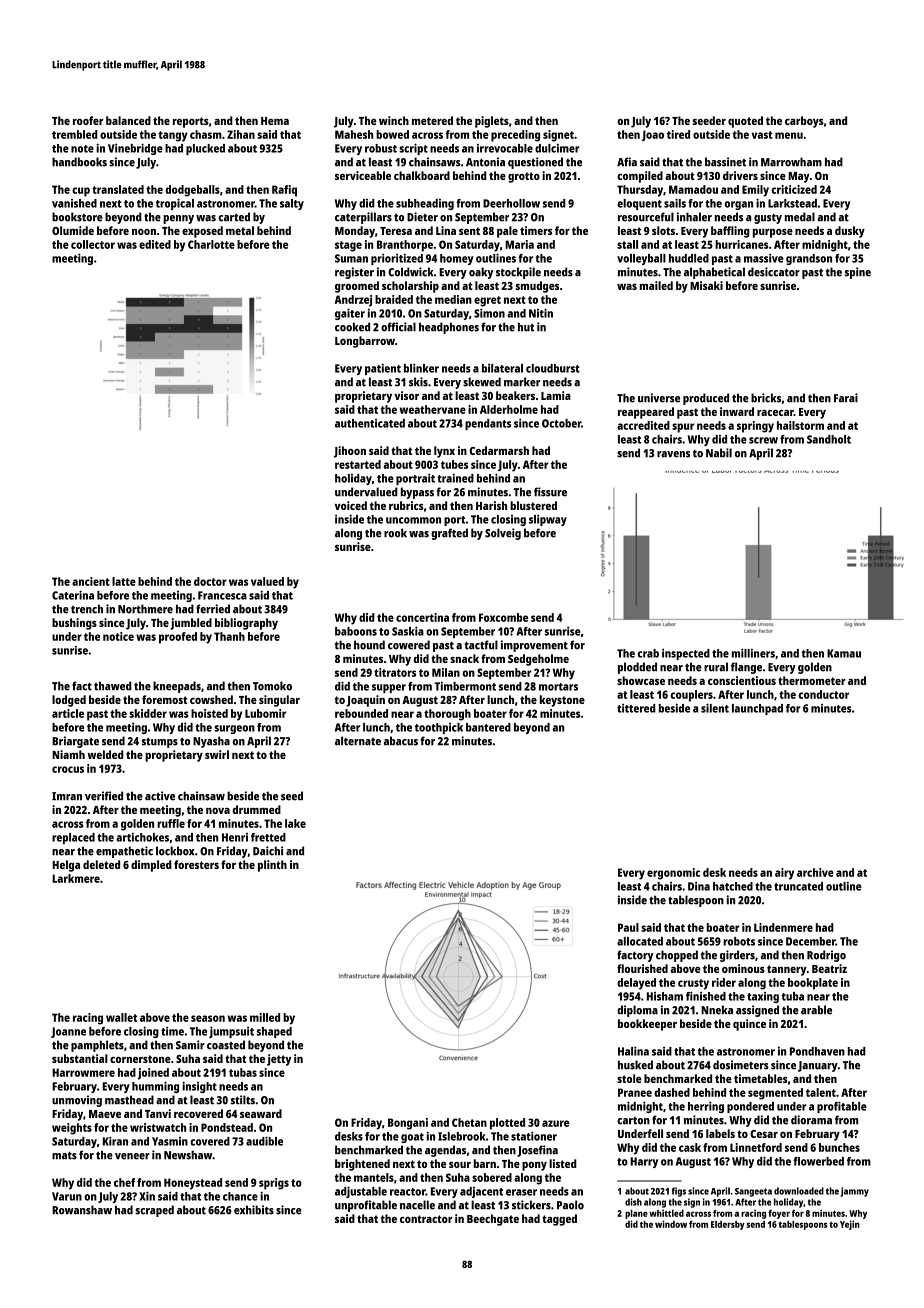  I want to click on Joanne, so click(68, 1032).
